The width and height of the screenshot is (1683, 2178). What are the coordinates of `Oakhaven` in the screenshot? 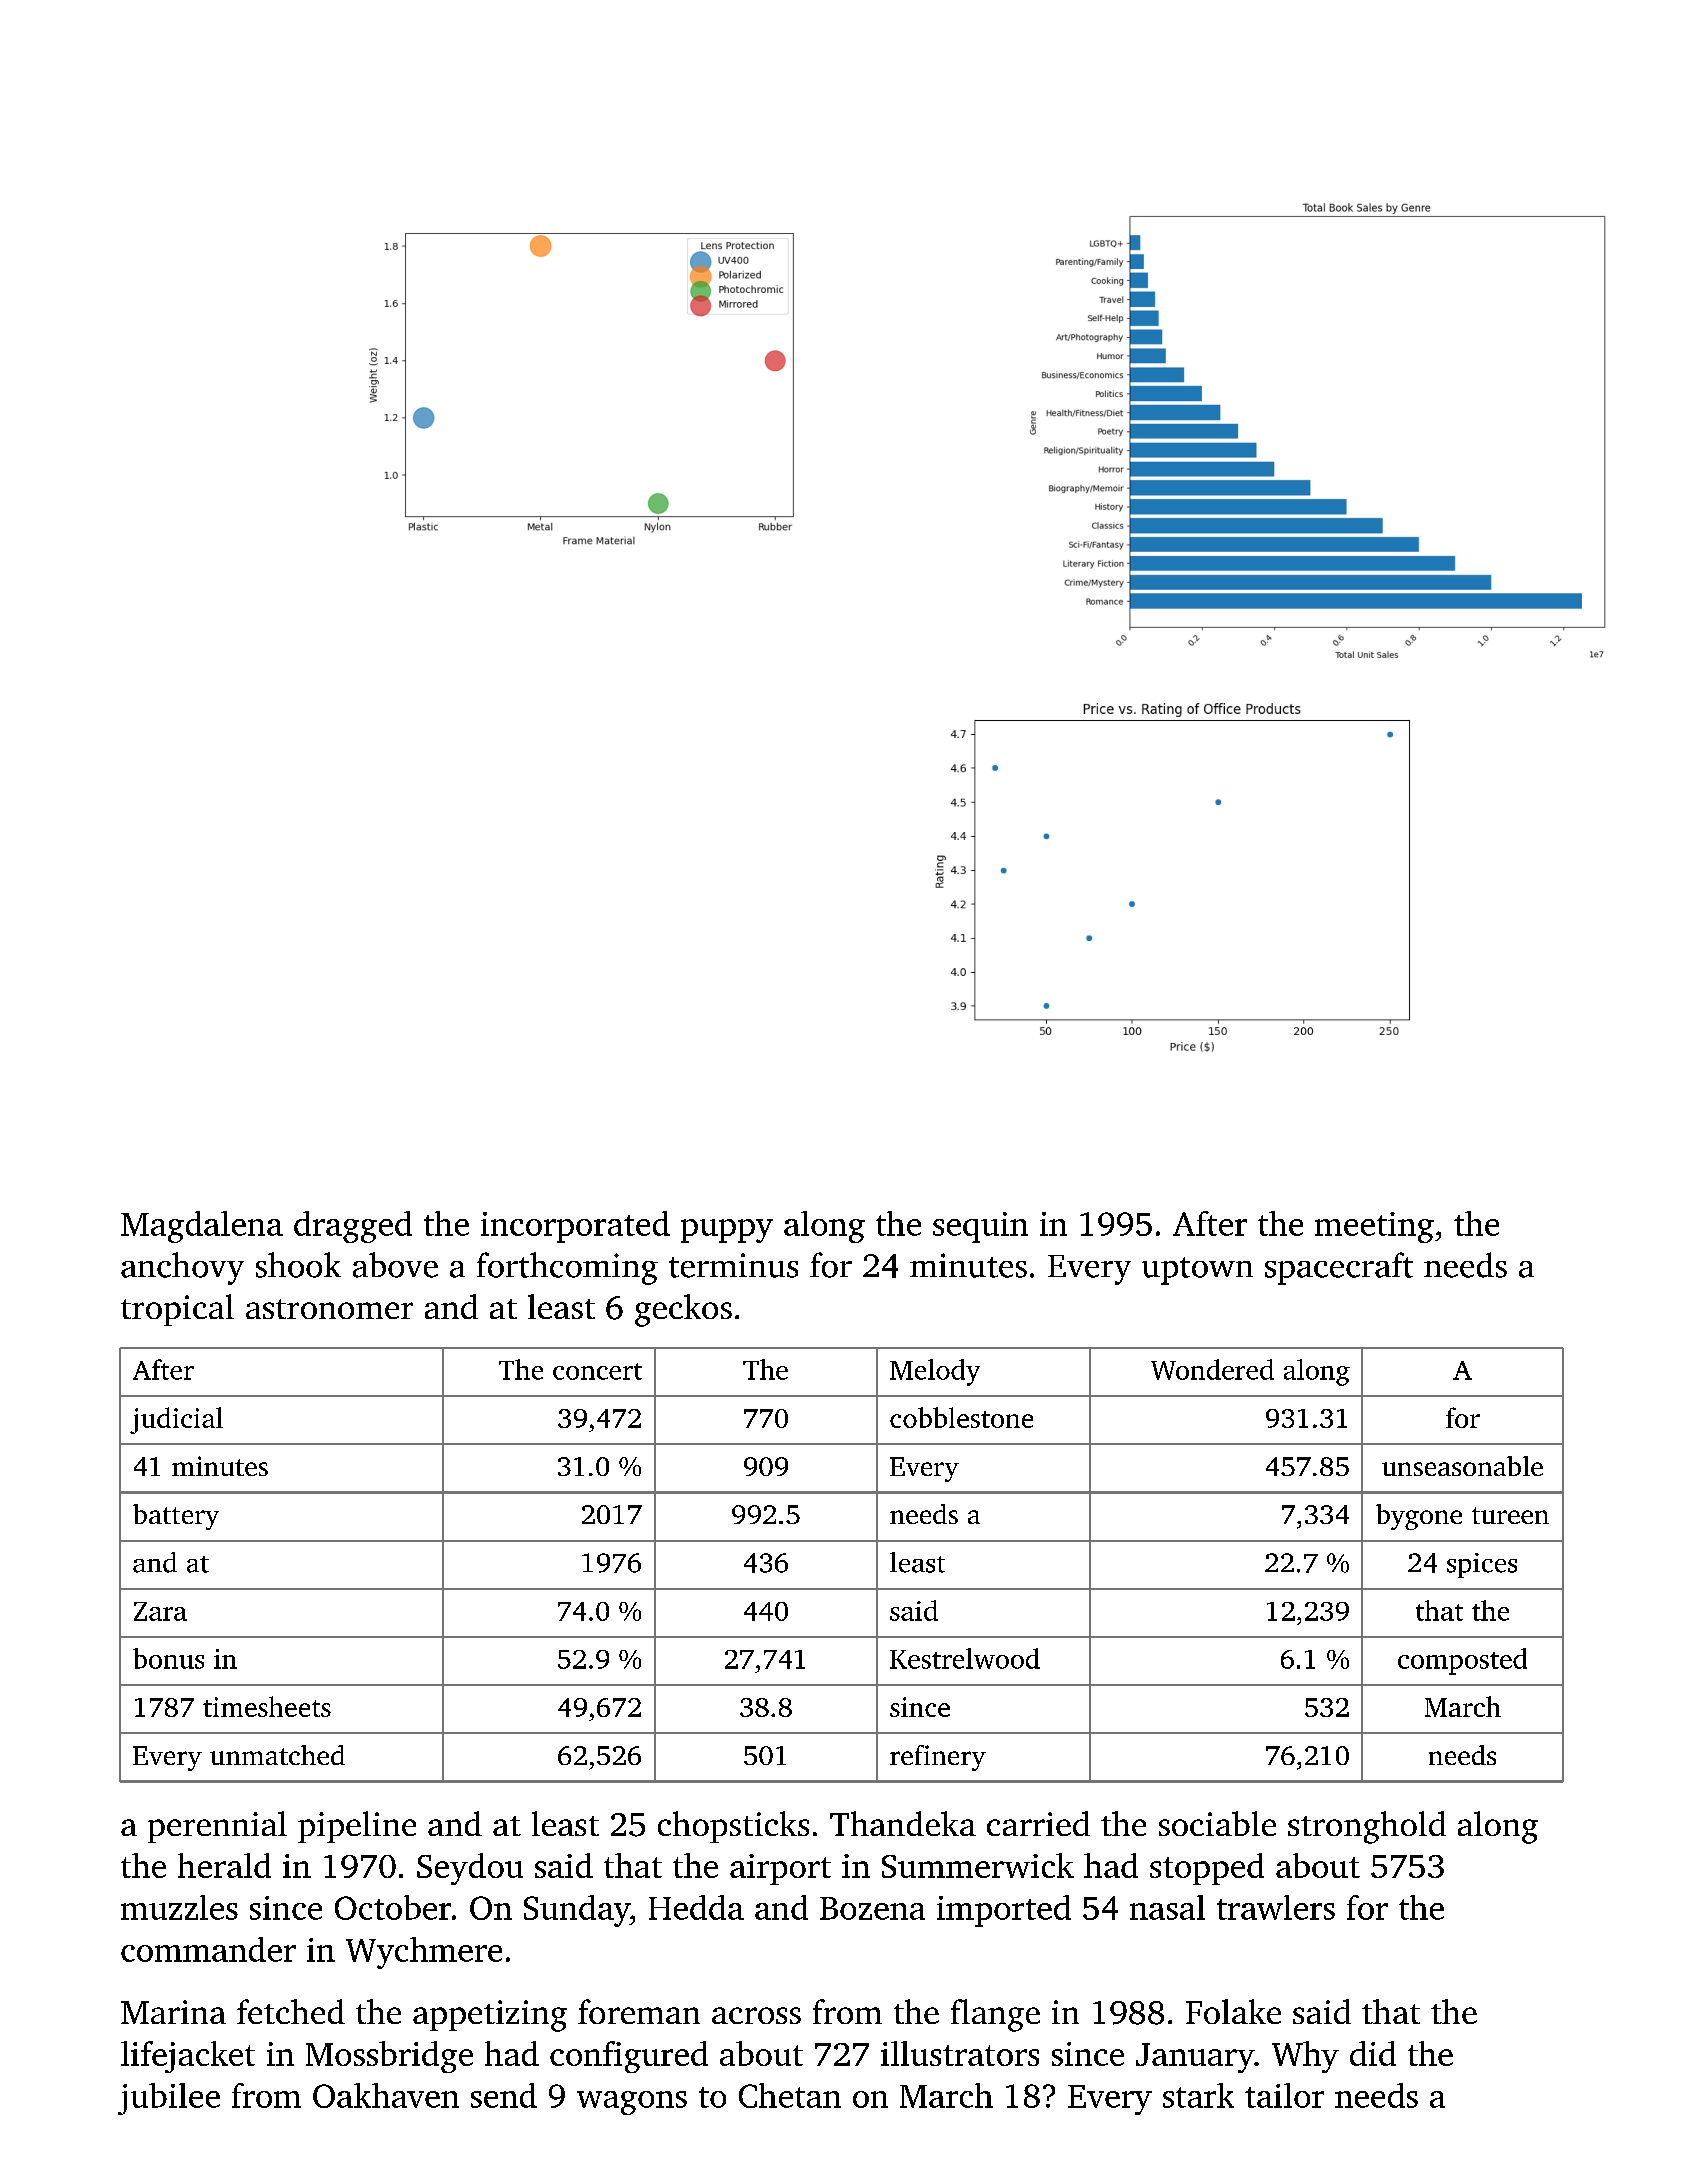 It's located at (386, 2095).
